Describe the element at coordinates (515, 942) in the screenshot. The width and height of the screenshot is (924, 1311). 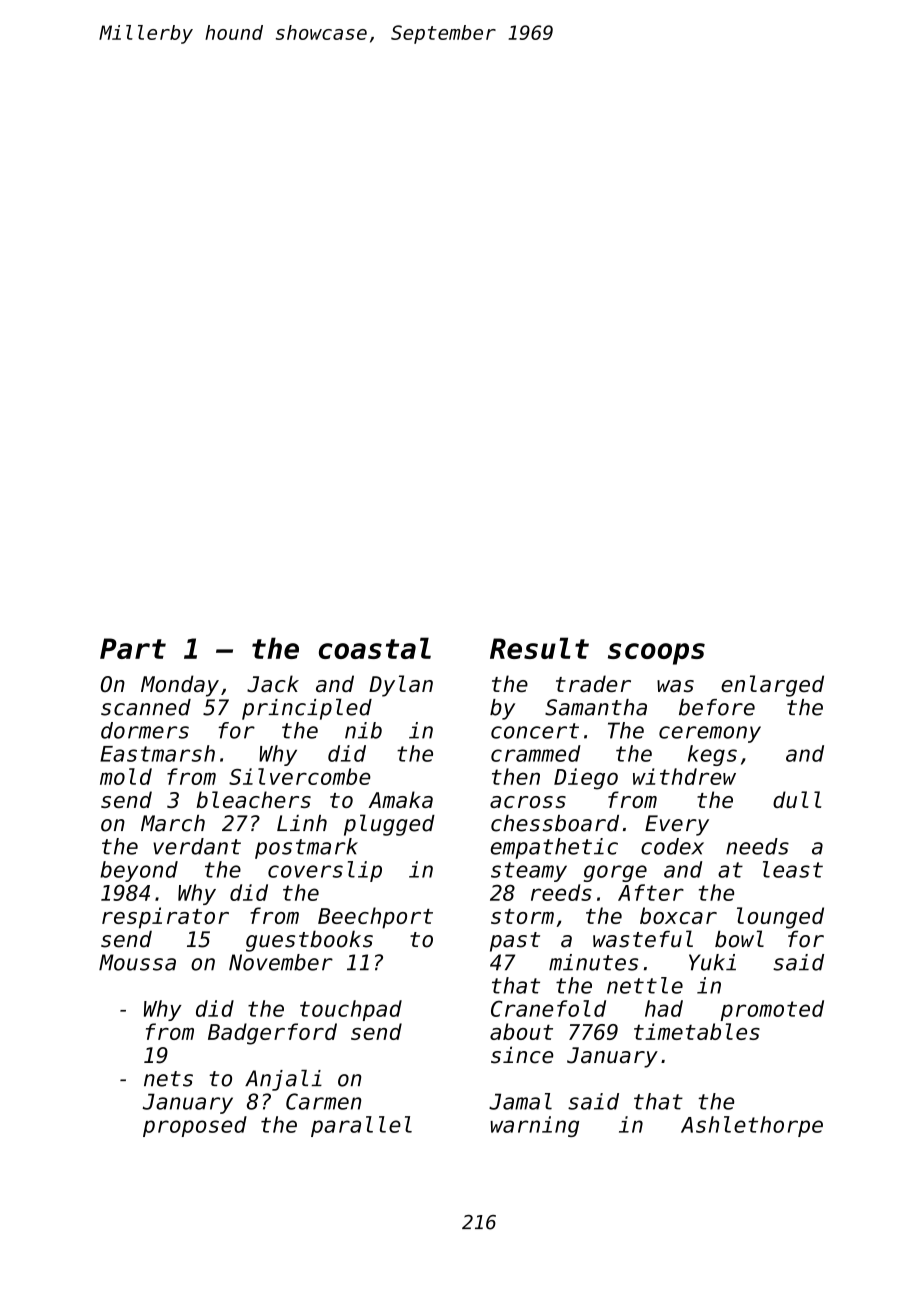
I see `past` at that location.
